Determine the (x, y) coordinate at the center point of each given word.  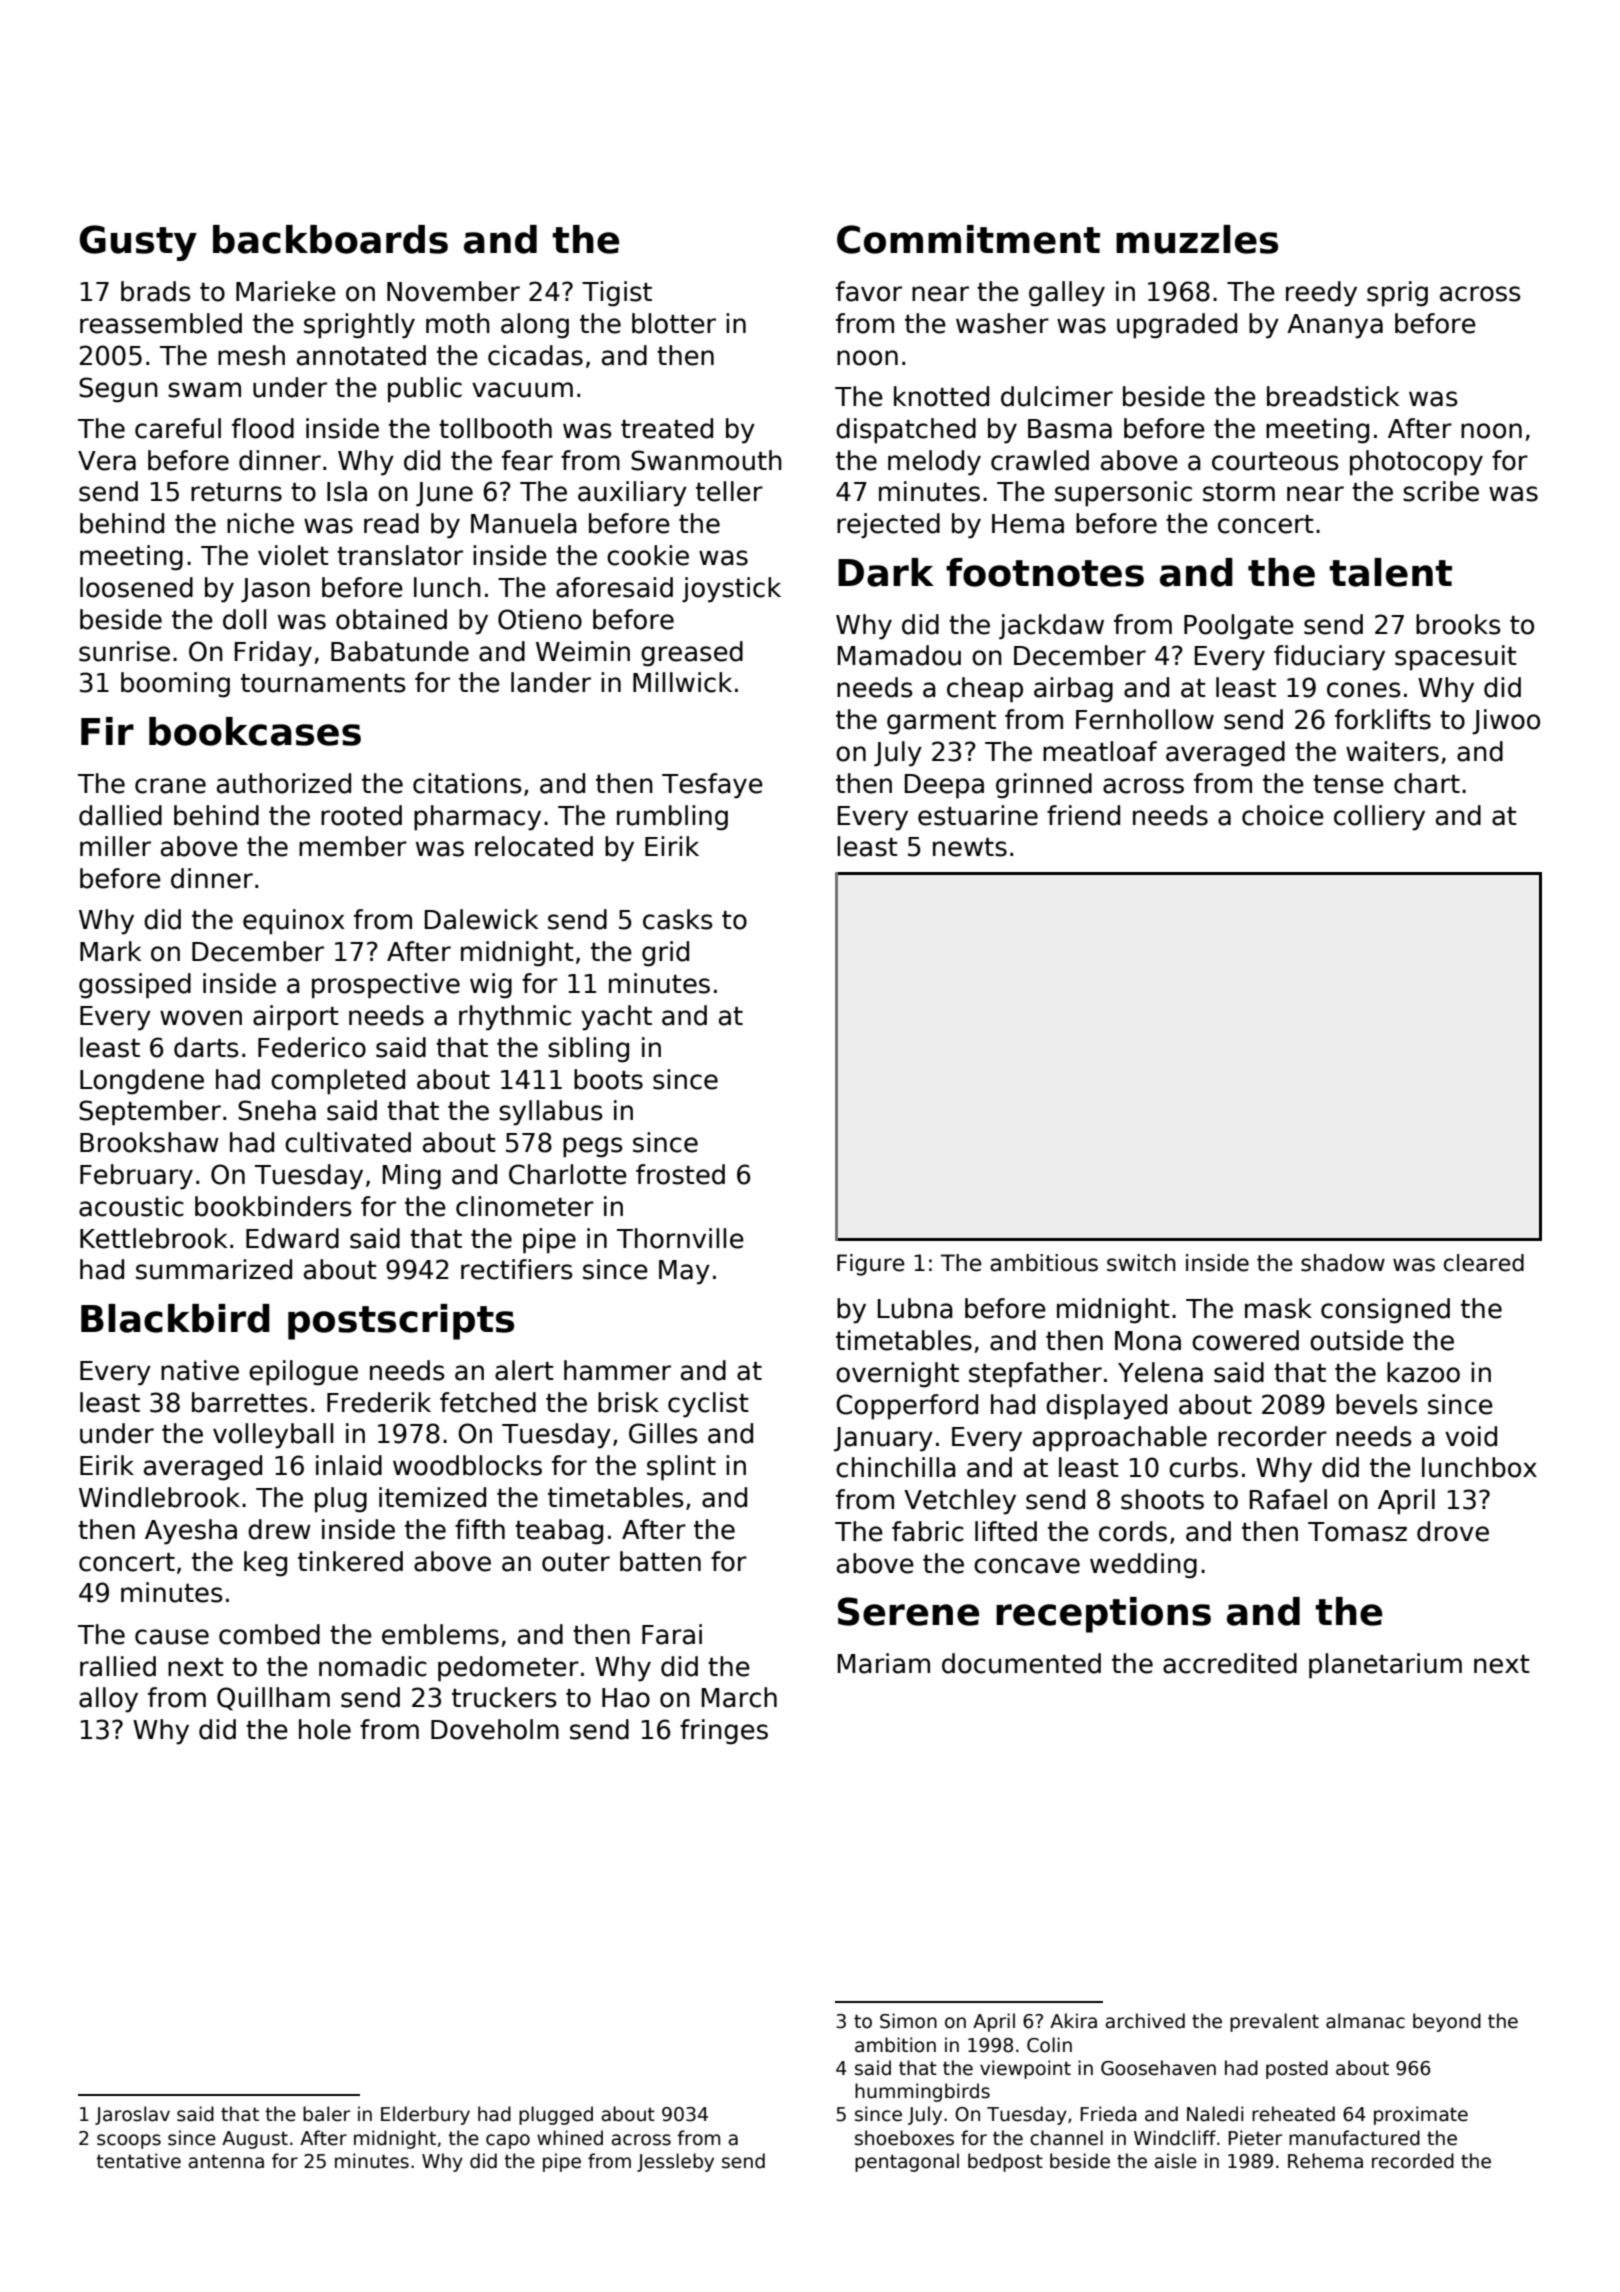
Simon (908, 2021)
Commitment (968, 239)
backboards (330, 239)
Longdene (142, 1082)
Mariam (884, 1663)
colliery (1379, 818)
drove (1453, 1531)
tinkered (350, 1561)
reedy (1321, 294)
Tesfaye (712, 786)
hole (325, 1729)
